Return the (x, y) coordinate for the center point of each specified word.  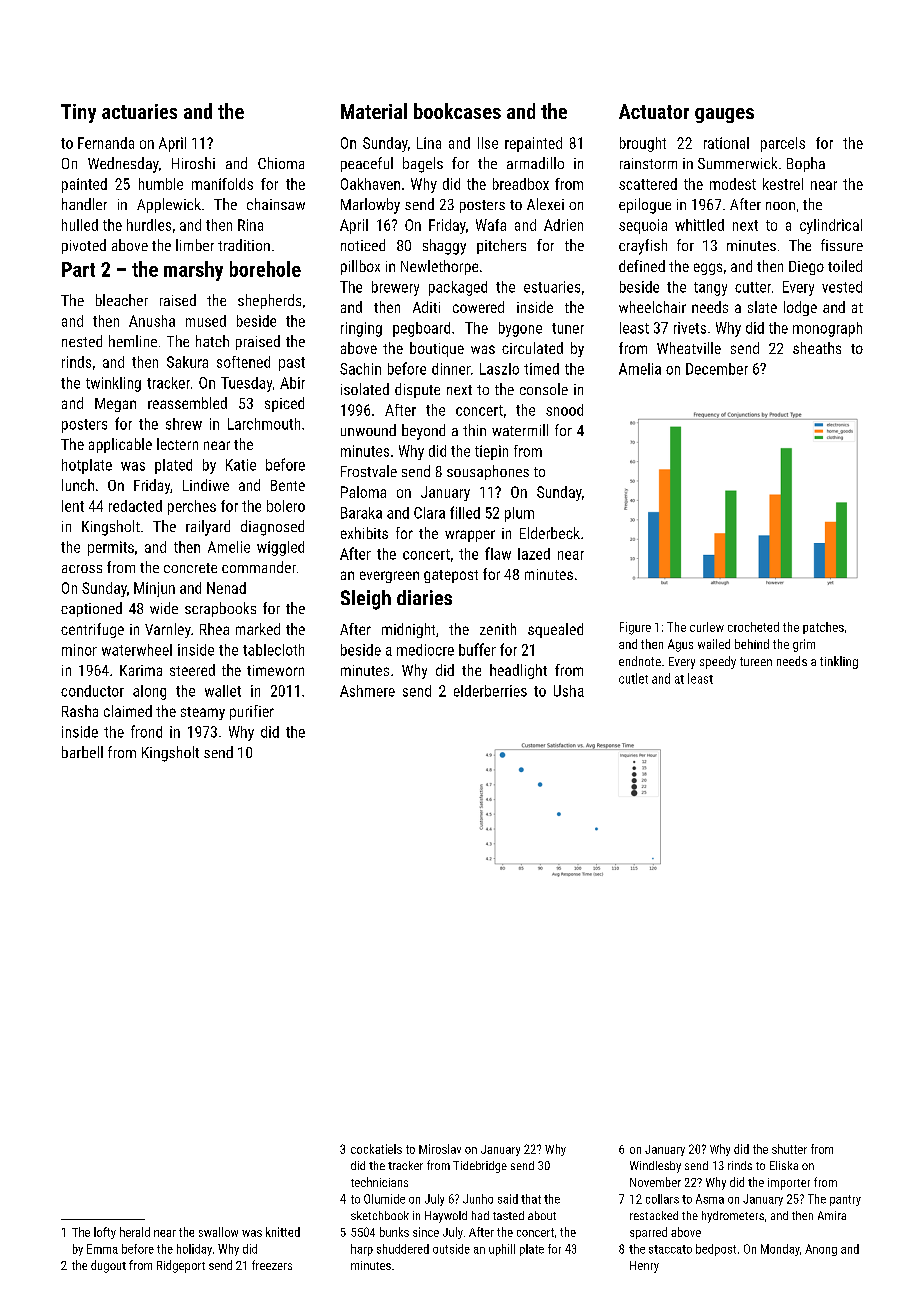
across (82, 569)
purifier (252, 712)
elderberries (490, 691)
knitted (283, 1232)
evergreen (389, 577)
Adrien (563, 225)
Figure (635, 628)
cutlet (633, 678)
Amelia (640, 369)
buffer (477, 649)
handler (84, 204)
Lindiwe (206, 485)
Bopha (806, 164)
